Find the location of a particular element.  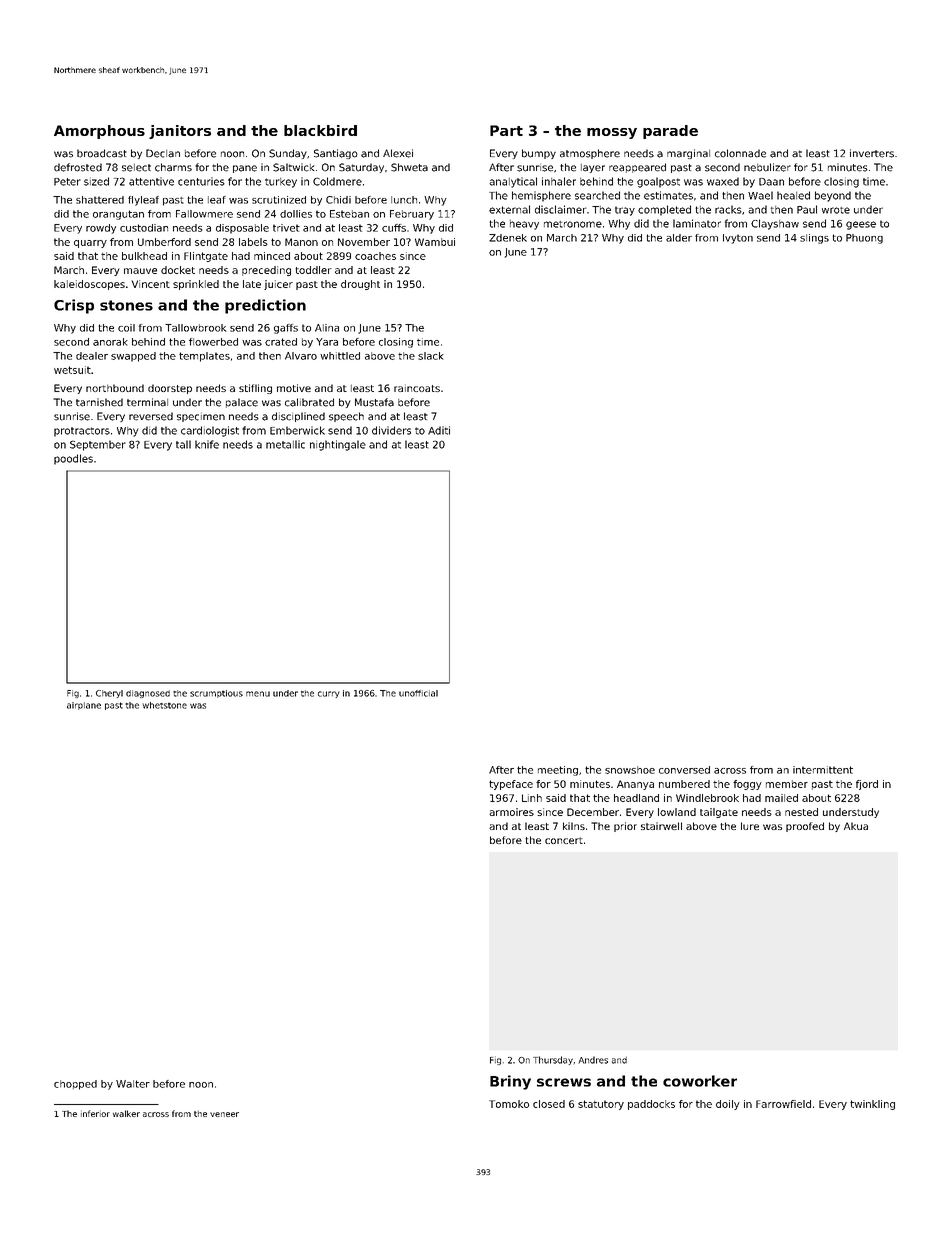

unofficial is located at coordinates (418, 693).
